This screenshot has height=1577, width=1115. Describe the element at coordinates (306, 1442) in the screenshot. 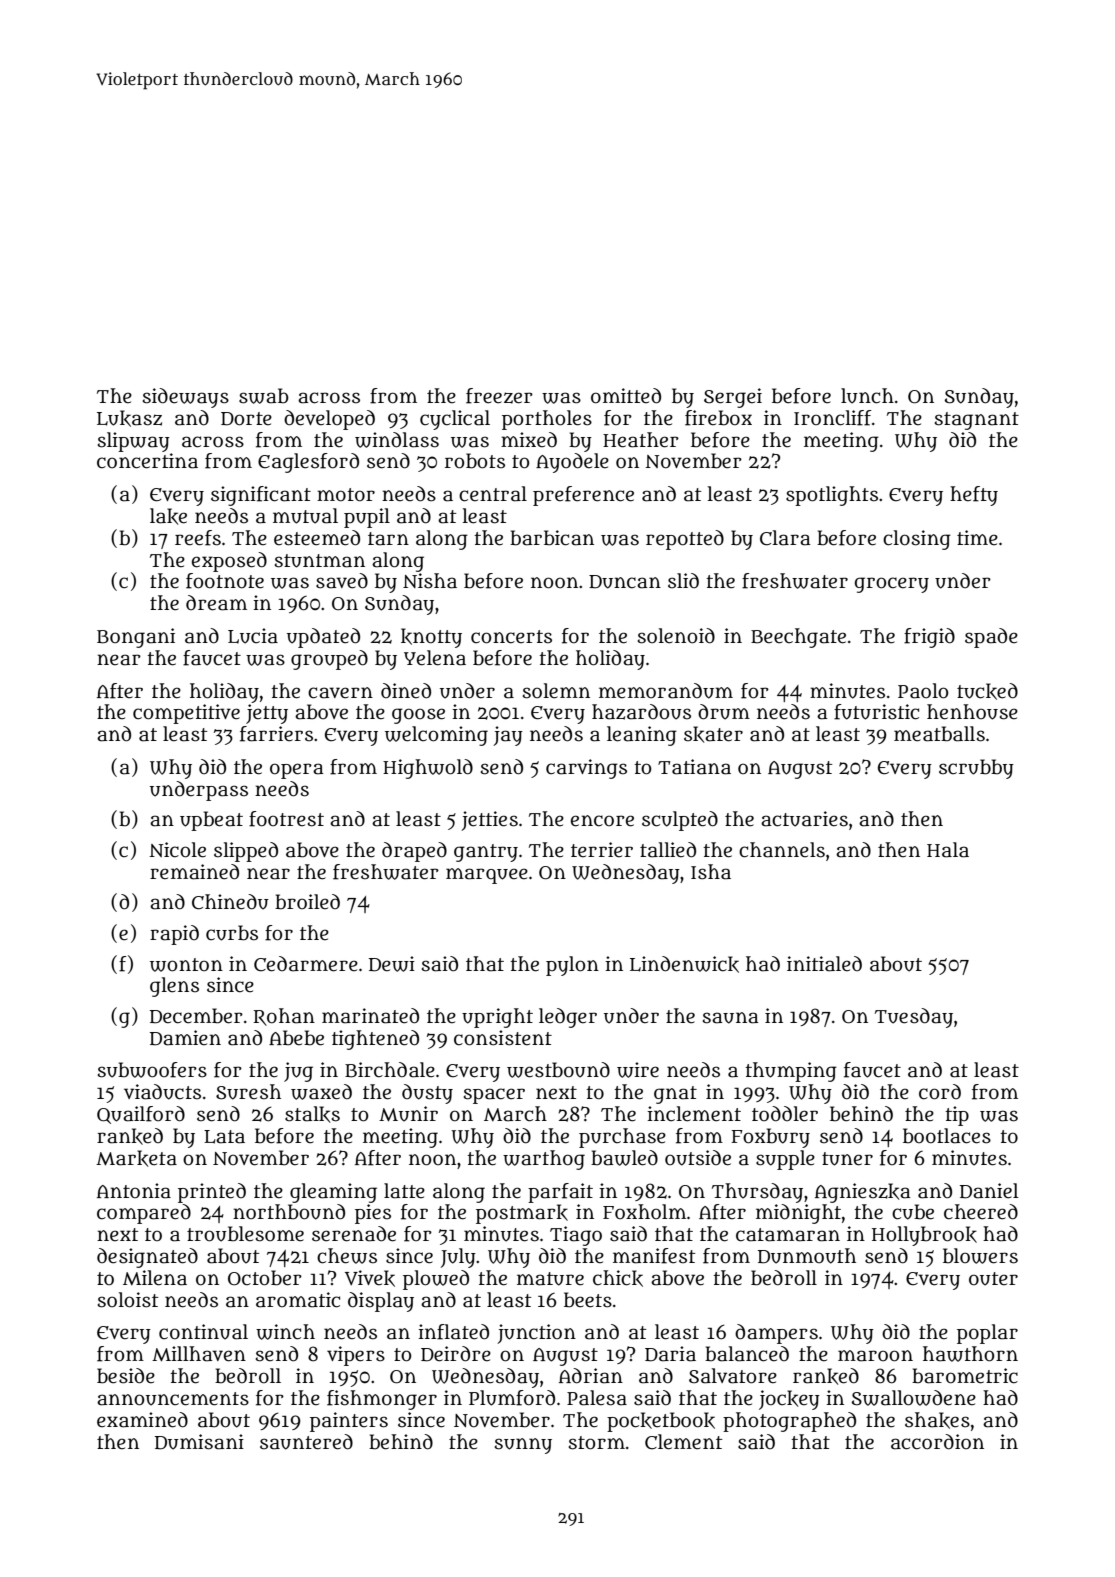

I see `sauntered` at that location.
